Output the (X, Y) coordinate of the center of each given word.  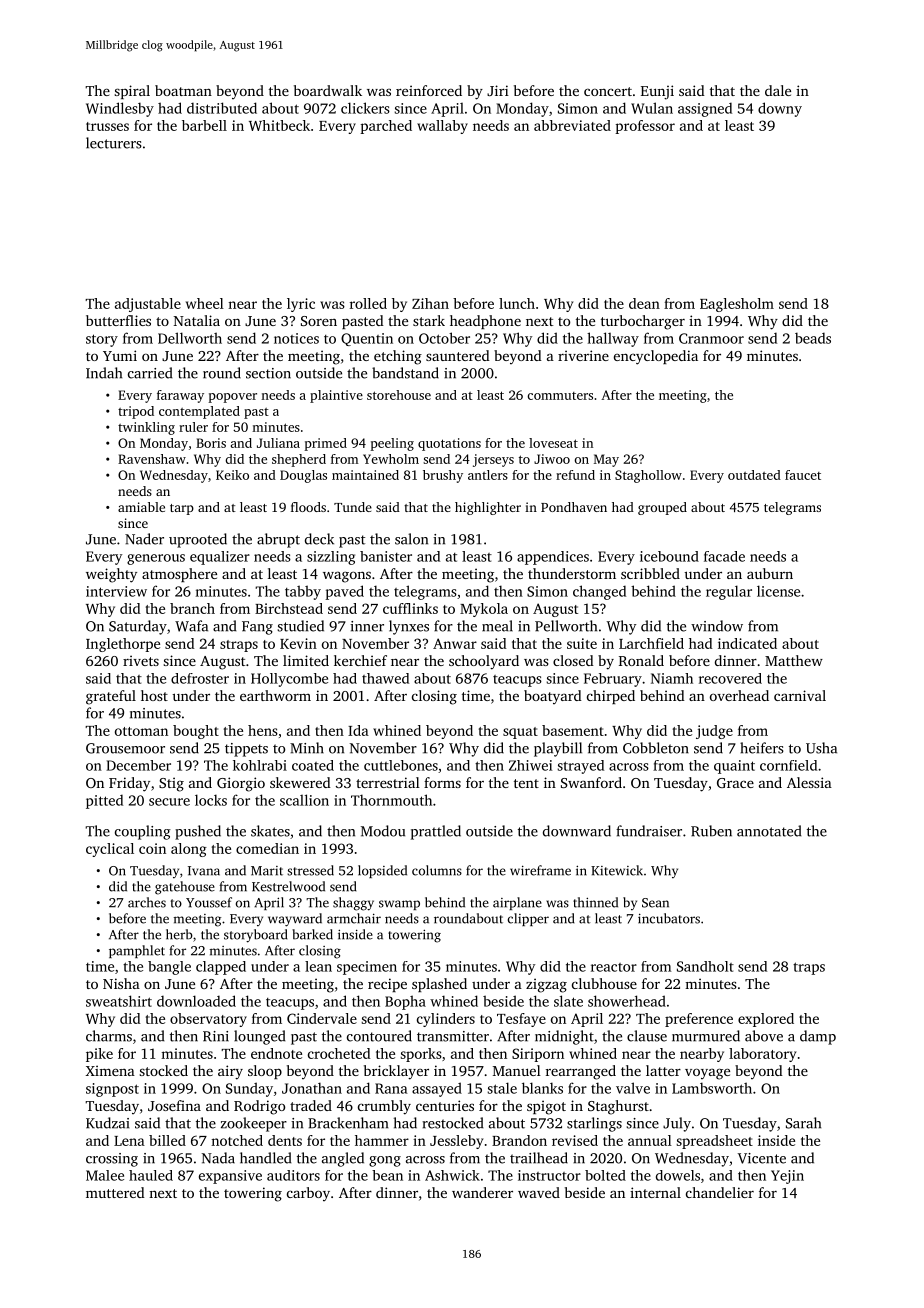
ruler (193, 427)
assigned (705, 109)
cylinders (446, 1020)
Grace (735, 783)
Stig (171, 784)
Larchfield (651, 643)
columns (437, 870)
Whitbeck (279, 125)
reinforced (429, 90)
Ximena (110, 1070)
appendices (553, 558)
